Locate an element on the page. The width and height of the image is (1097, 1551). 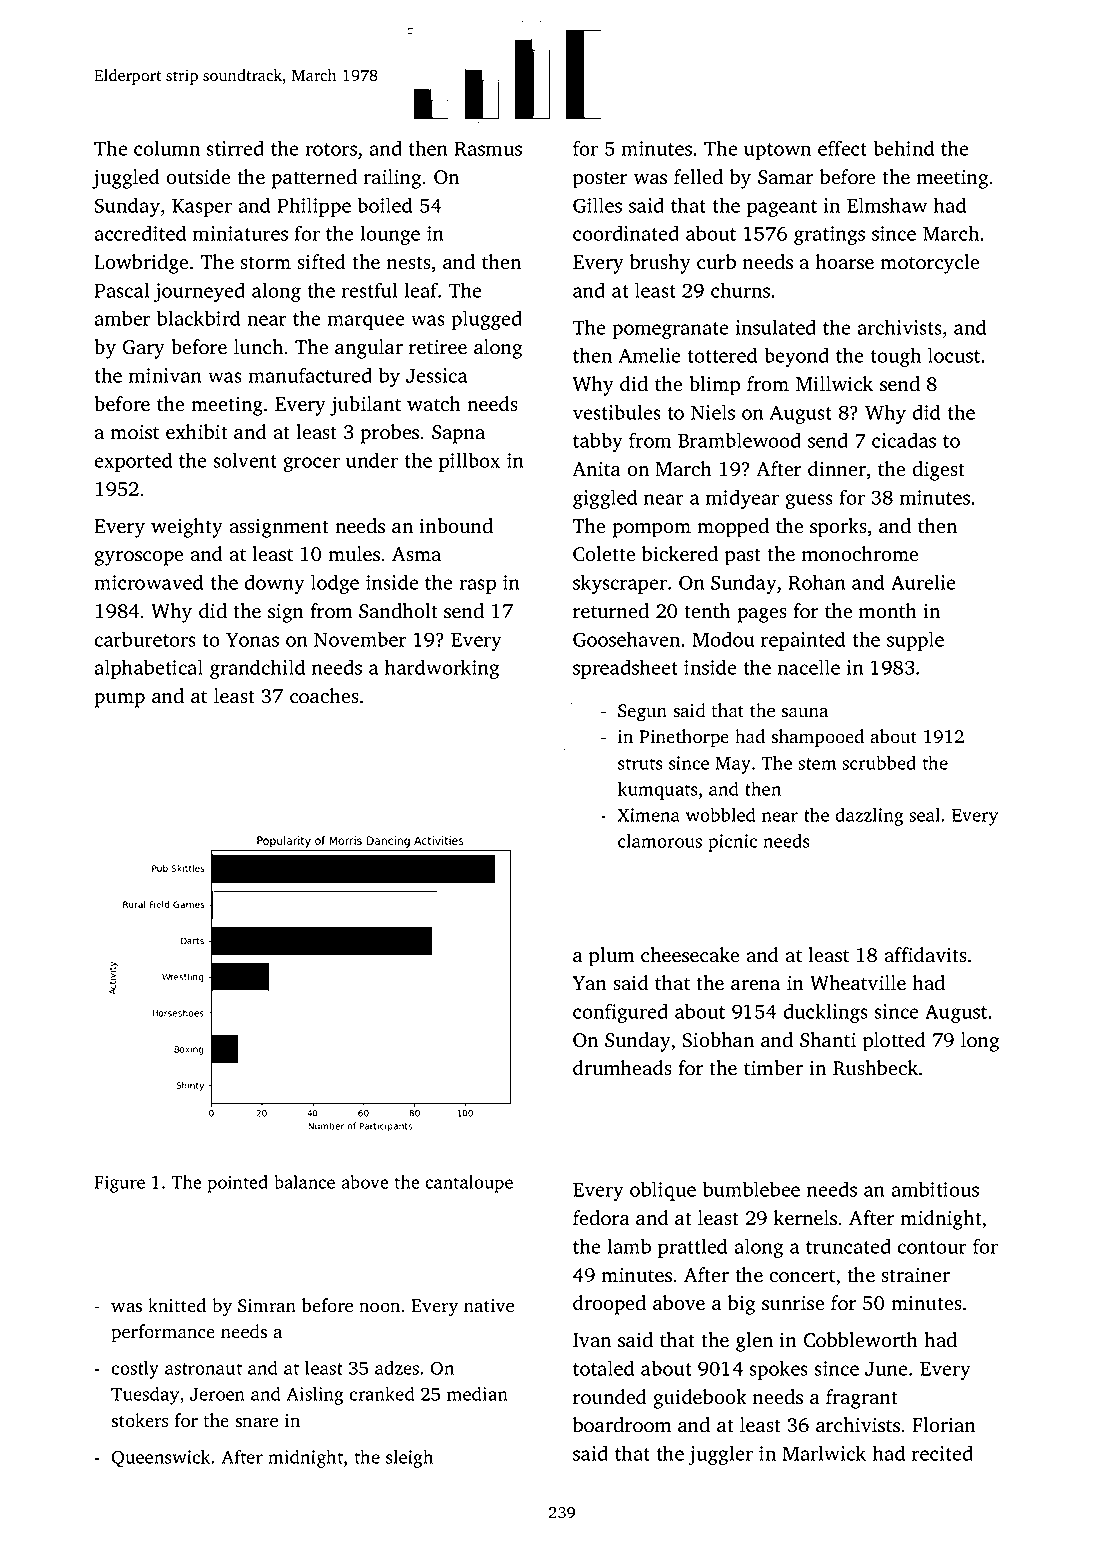
boardroom is located at coordinates (622, 1425).
